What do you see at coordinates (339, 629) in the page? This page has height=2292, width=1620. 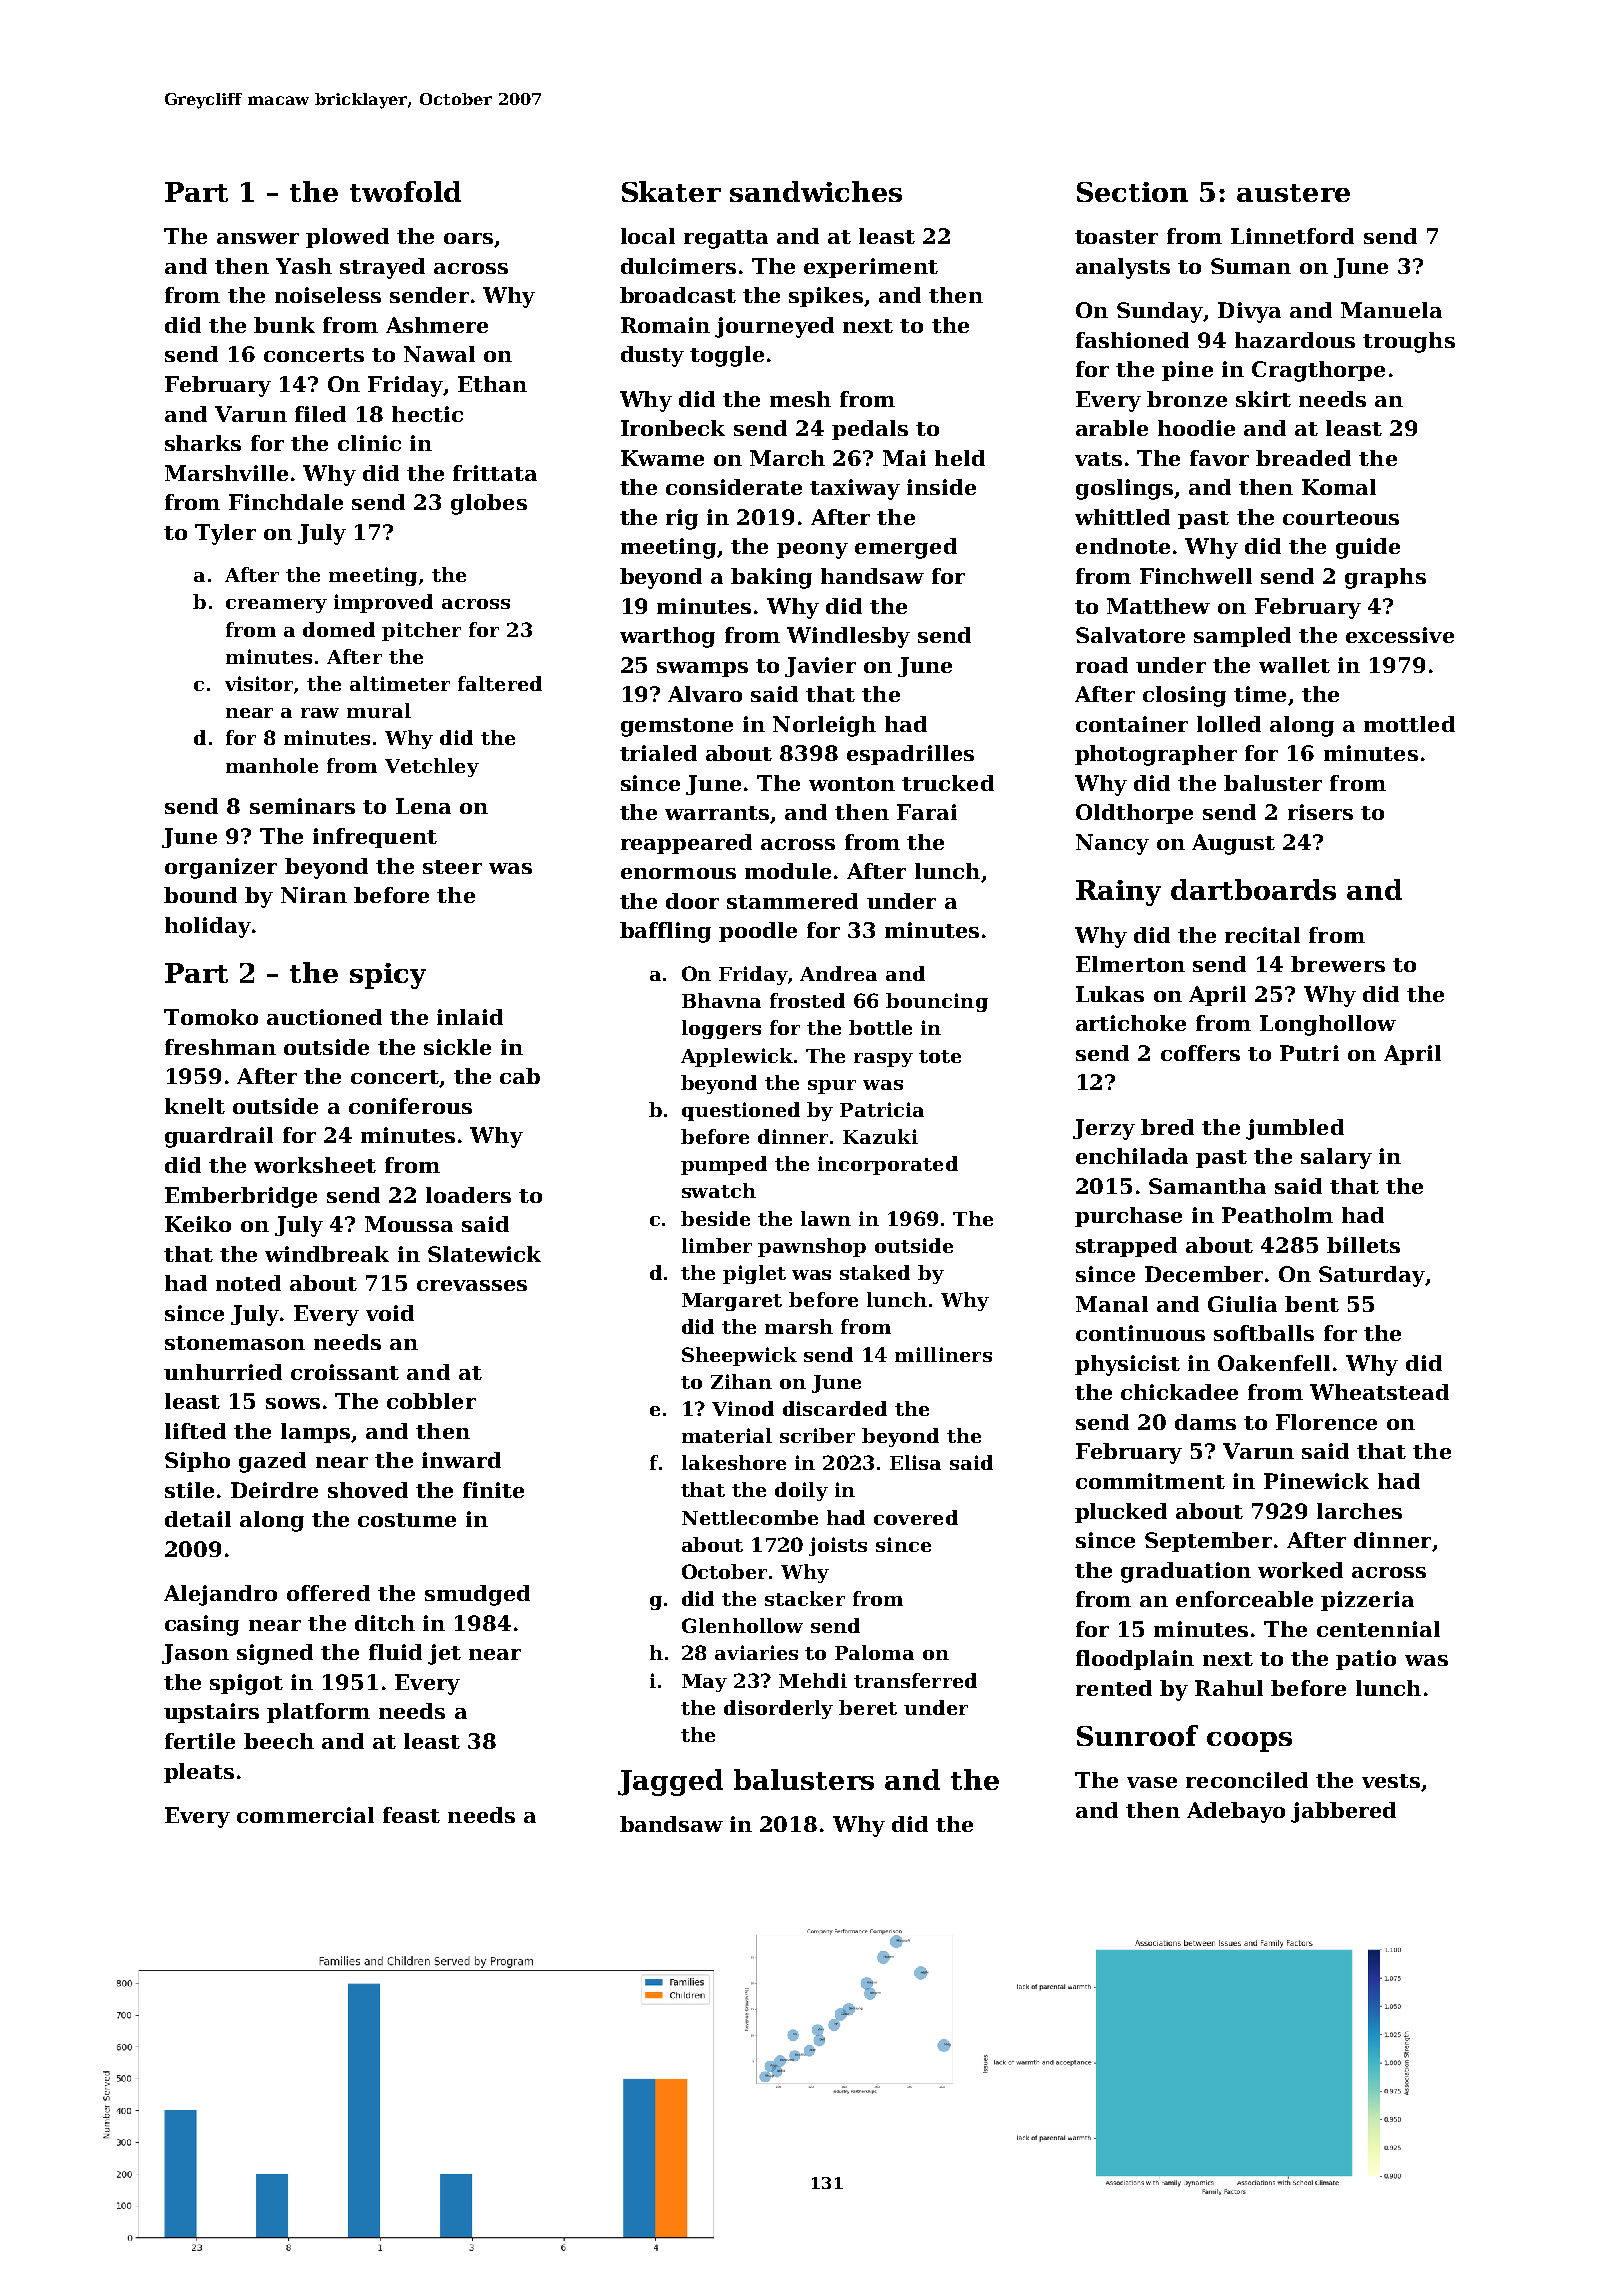 I see `domed` at bounding box center [339, 629].
